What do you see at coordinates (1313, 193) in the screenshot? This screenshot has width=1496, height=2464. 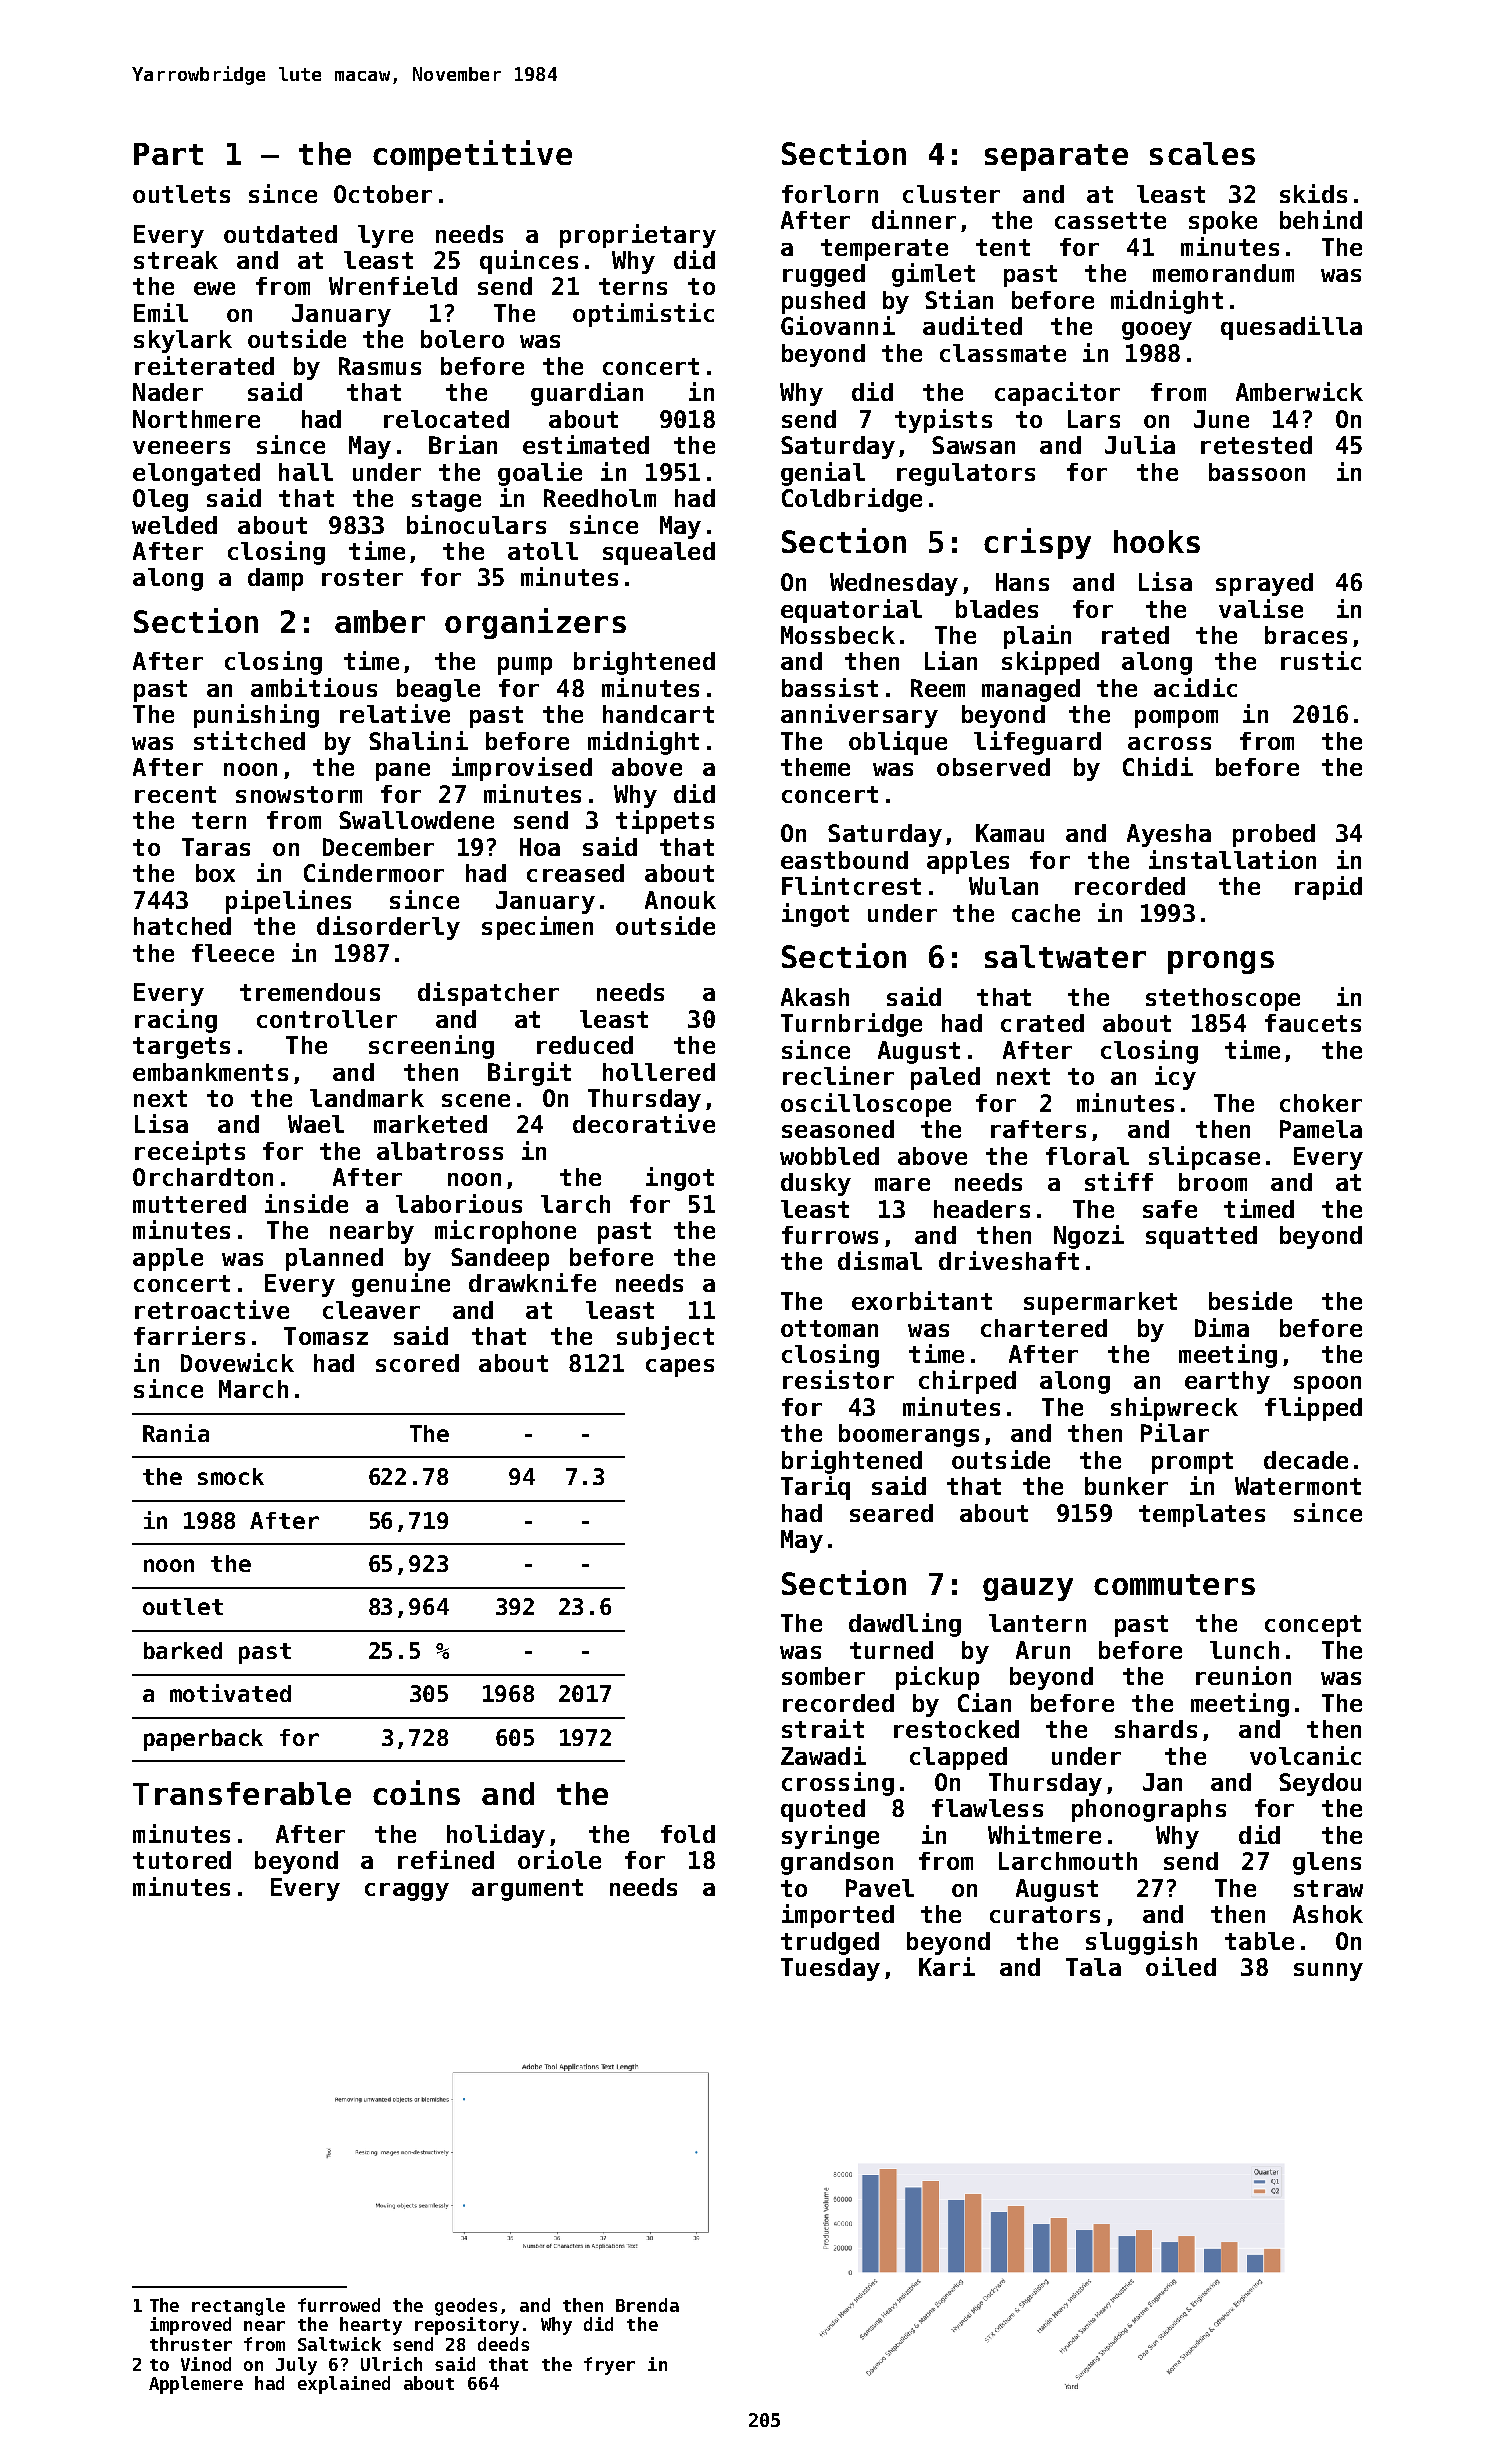 I see `skids` at bounding box center [1313, 193].
